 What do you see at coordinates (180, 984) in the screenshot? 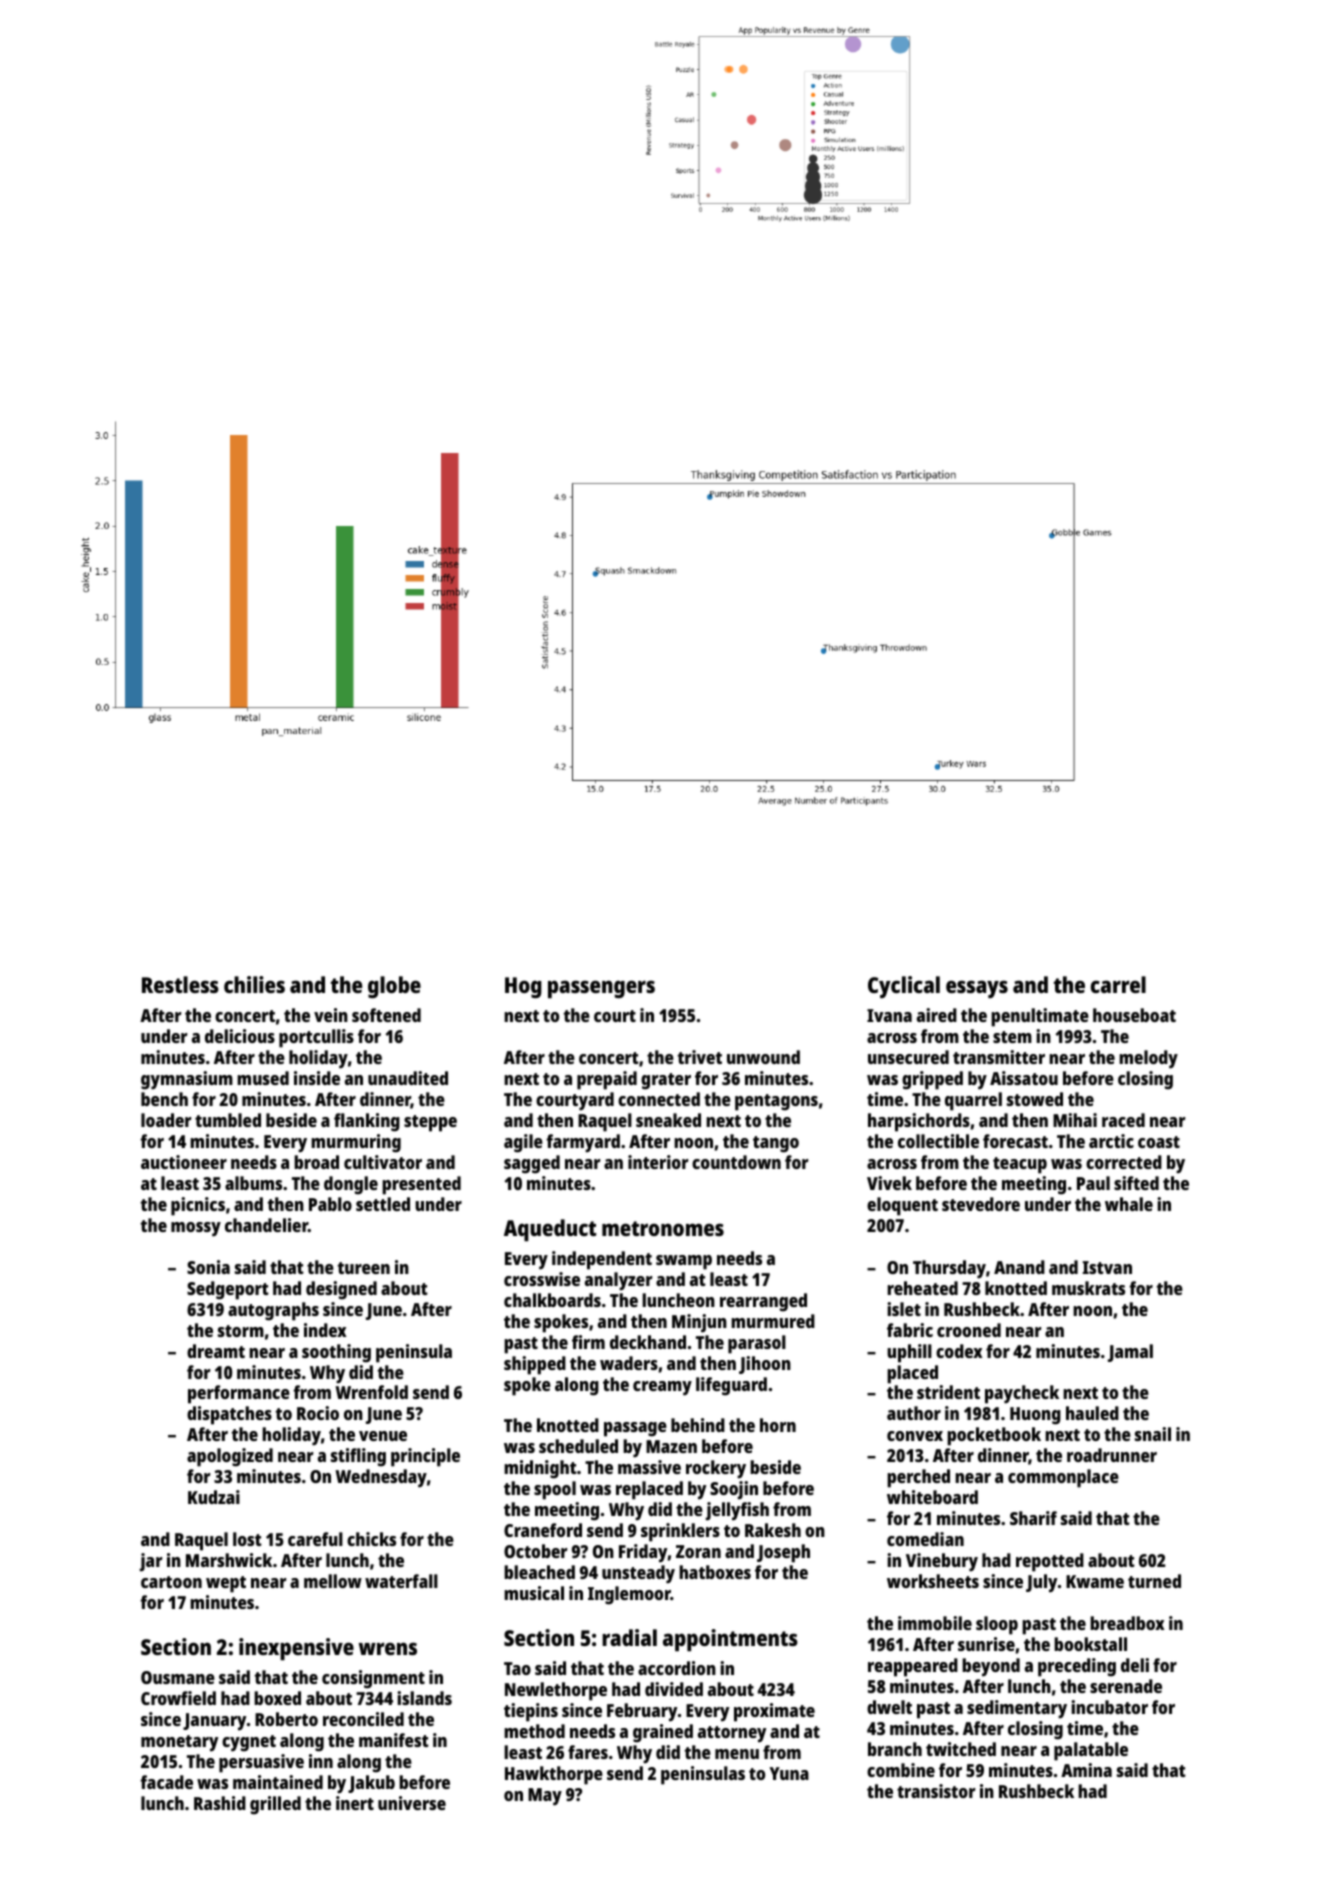
I see `Restless` at bounding box center [180, 984].
